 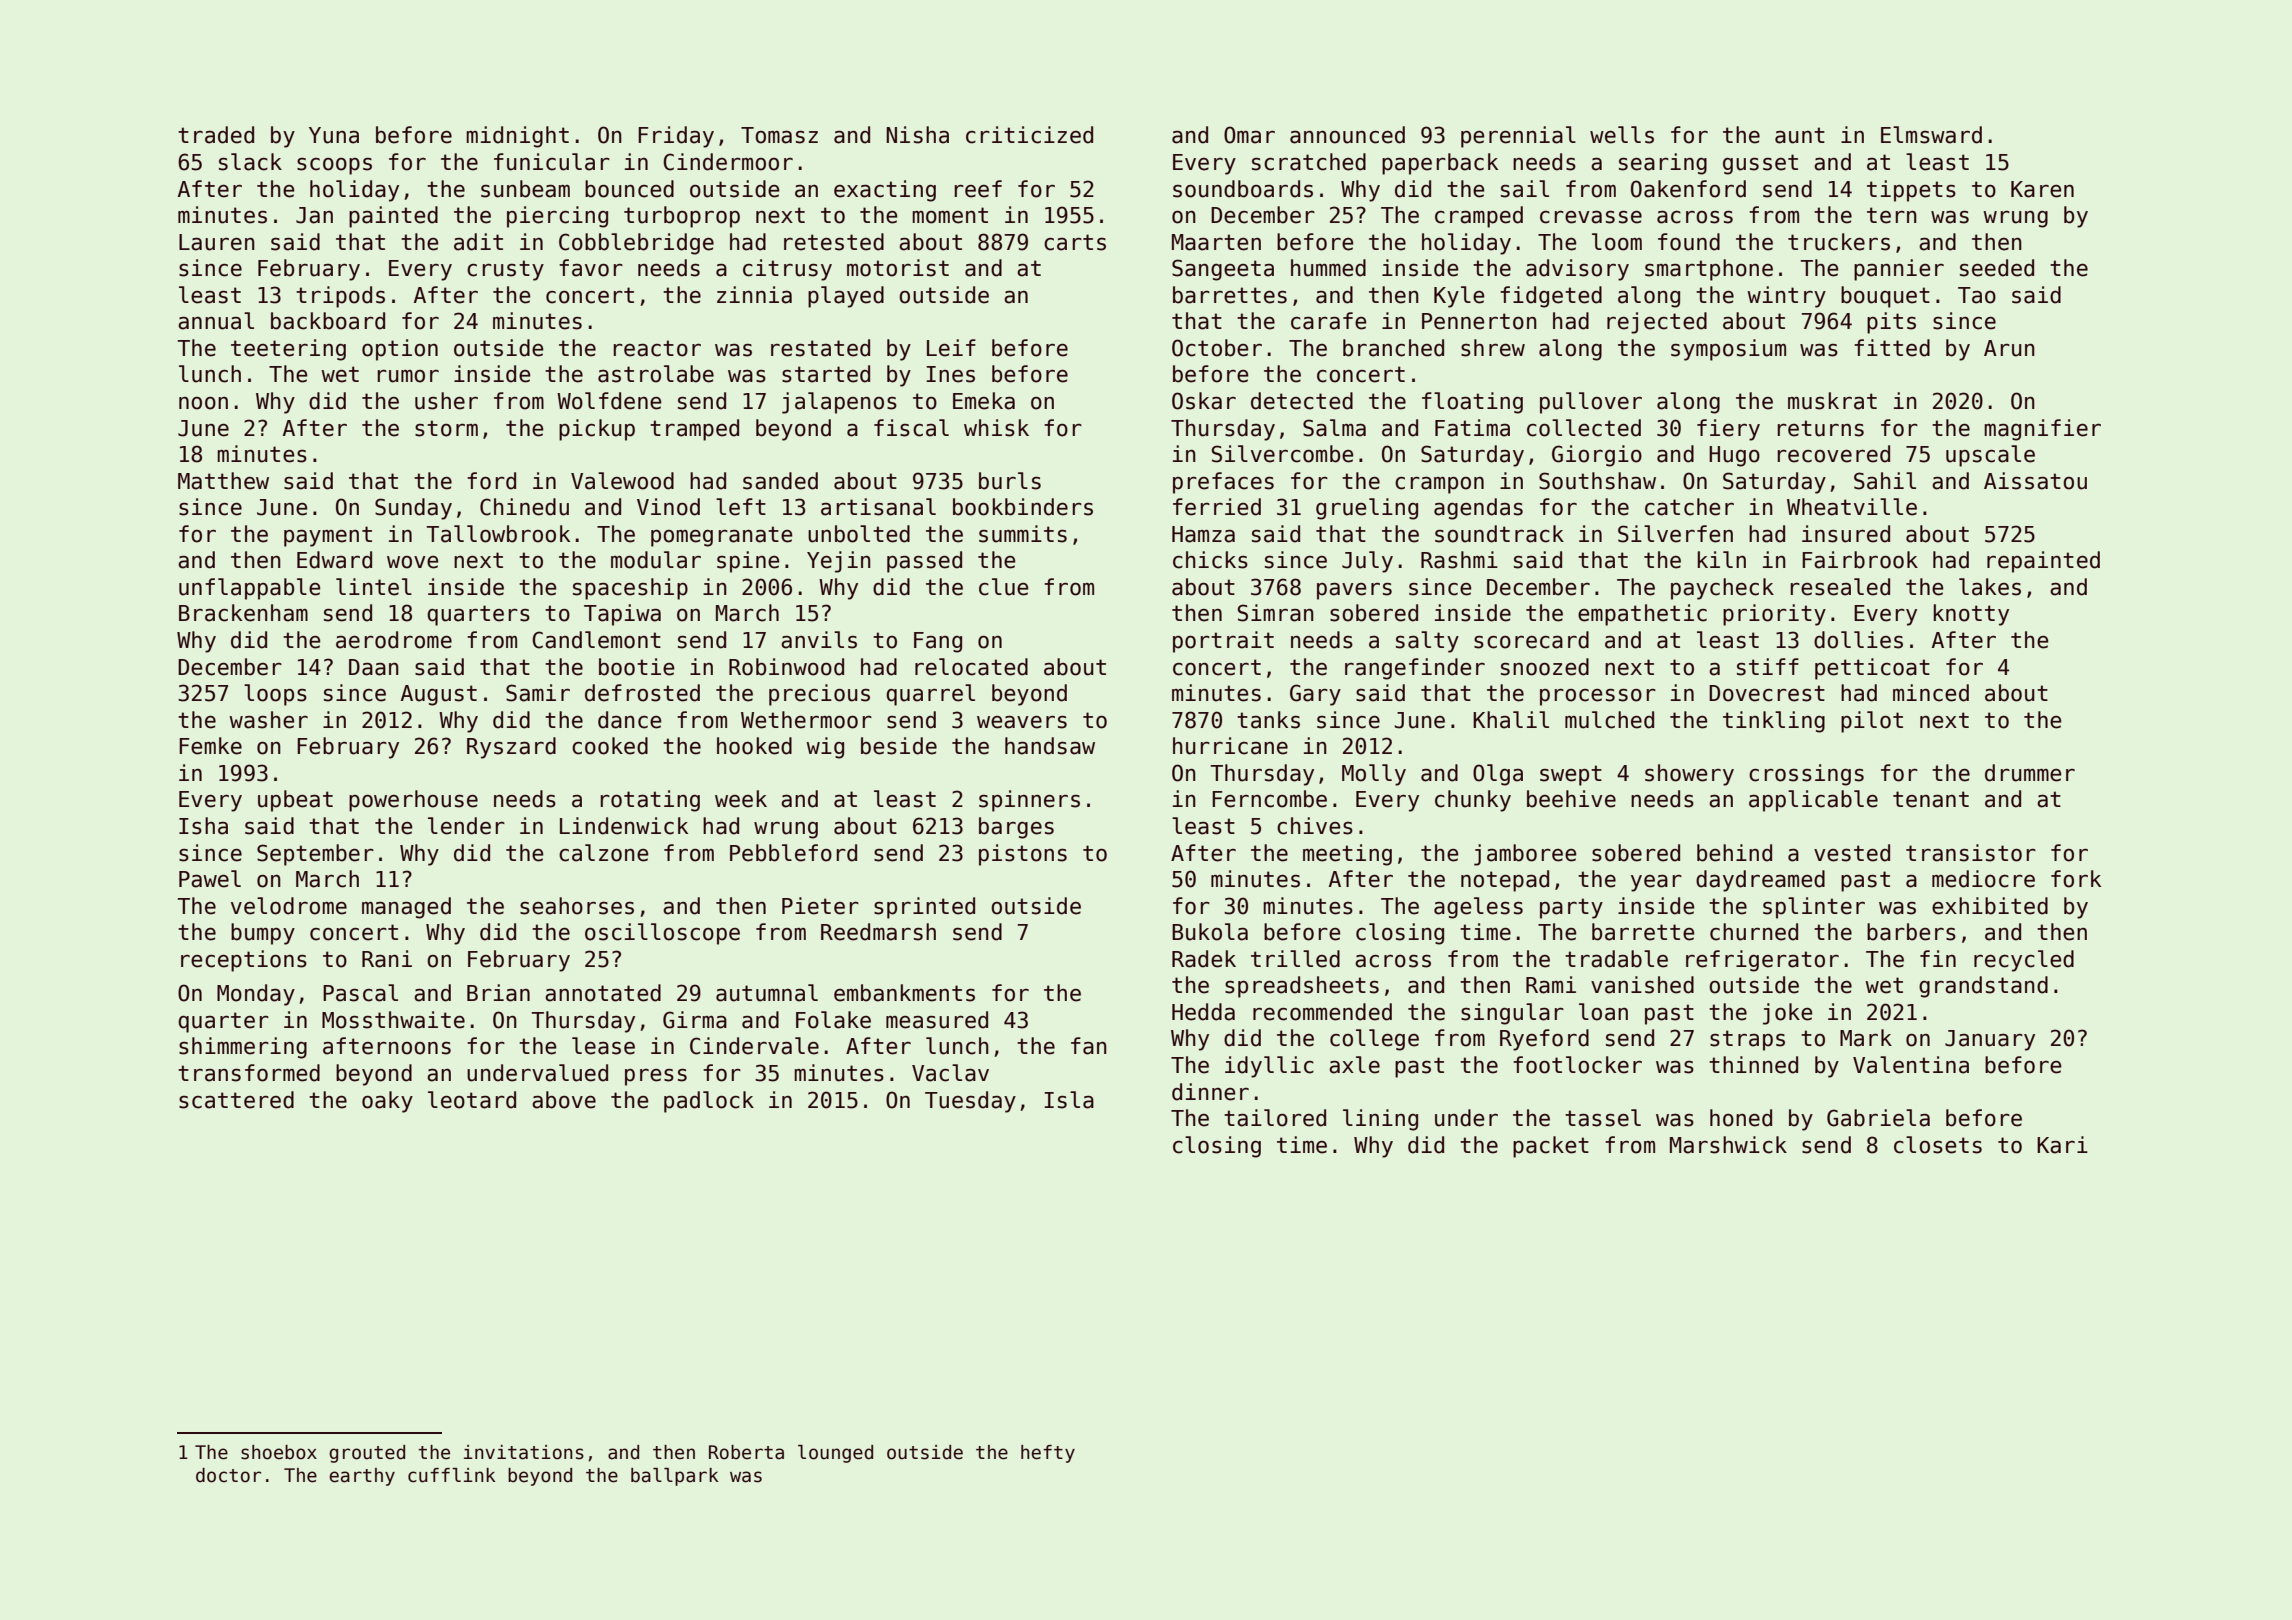 I want to click on annotated, so click(x=603, y=993).
